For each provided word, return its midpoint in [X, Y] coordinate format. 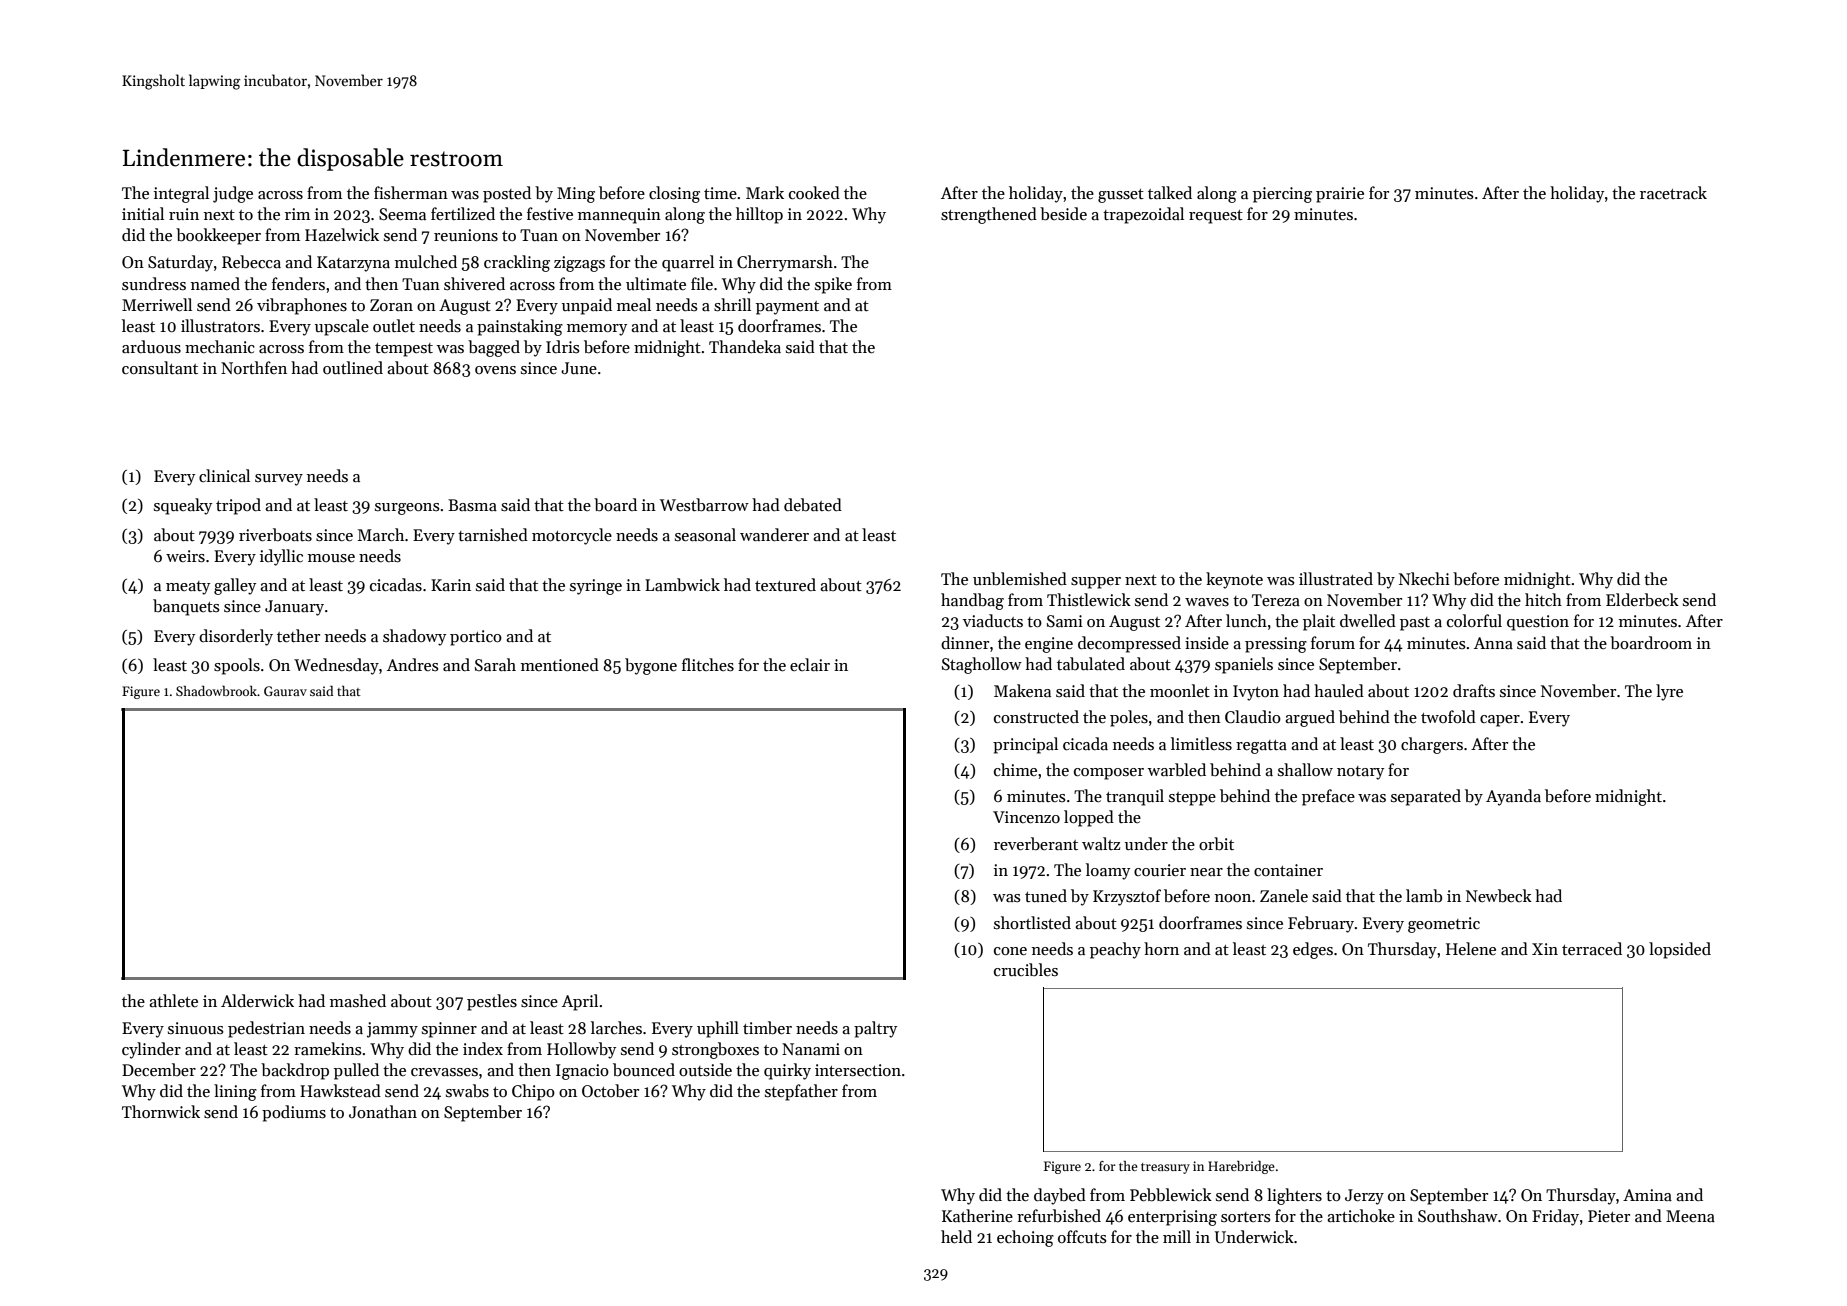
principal [1025, 745]
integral [181, 194]
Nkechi [1424, 578]
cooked [814, 192]
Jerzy [1364, 1197]
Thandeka [745, 346]
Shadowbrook [216, 691]
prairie [1340, 195]
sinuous [196, 1028]
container [1288, 870]
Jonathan [383, 1111]
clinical [224, 475]
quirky [787, 1071]
